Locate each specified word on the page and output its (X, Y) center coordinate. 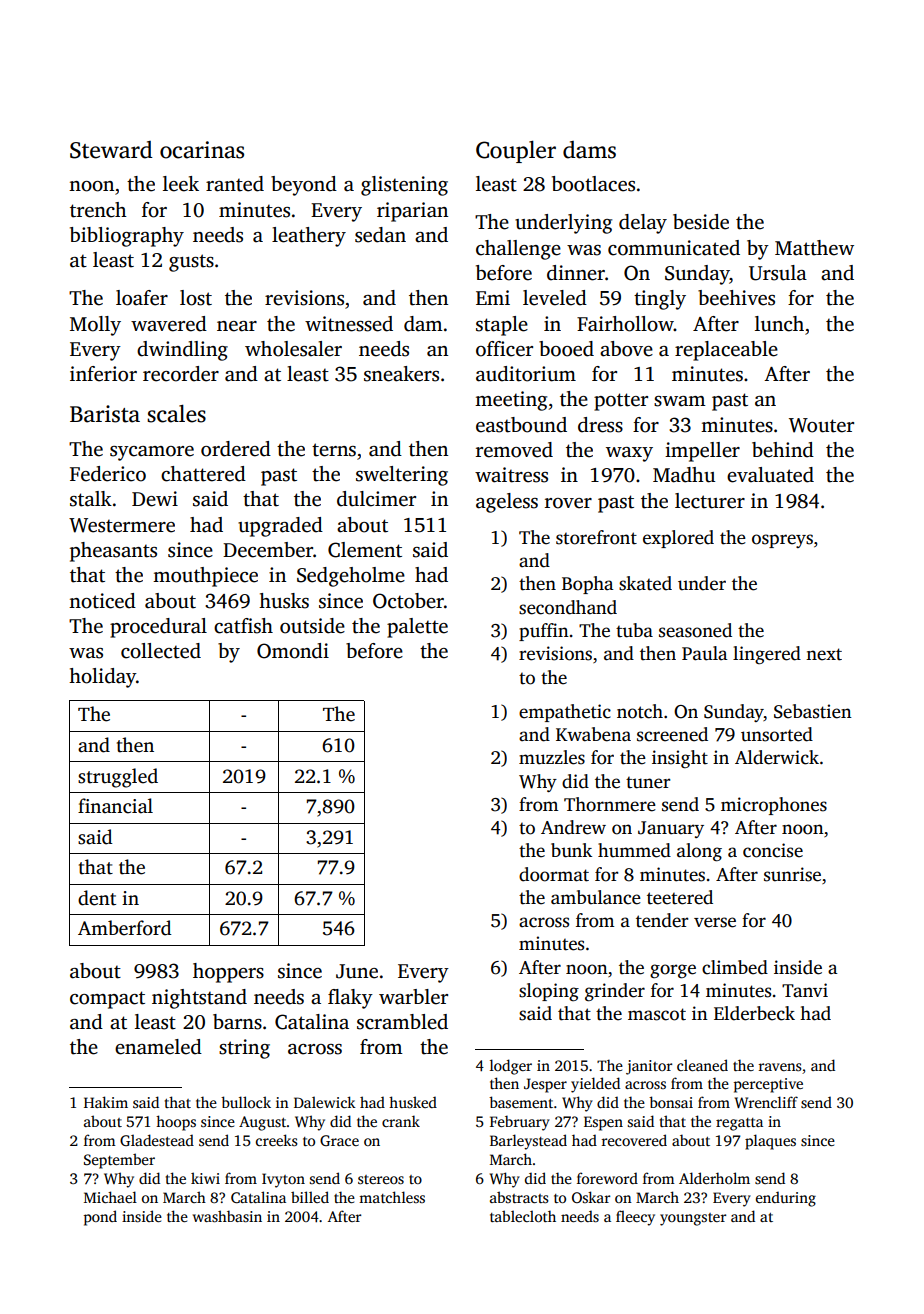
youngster (693, 1219)
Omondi (293, 651)
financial (115, 806)
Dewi (155, 499)
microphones (774, 806)
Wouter (821, 425)
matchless (392, 1197)
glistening (404, 186)
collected (161, 651)
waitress (511, 475)
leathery (309, 237)
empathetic (565, 713)
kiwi (205, 1178)
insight (680, 759)
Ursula (778, 273)
